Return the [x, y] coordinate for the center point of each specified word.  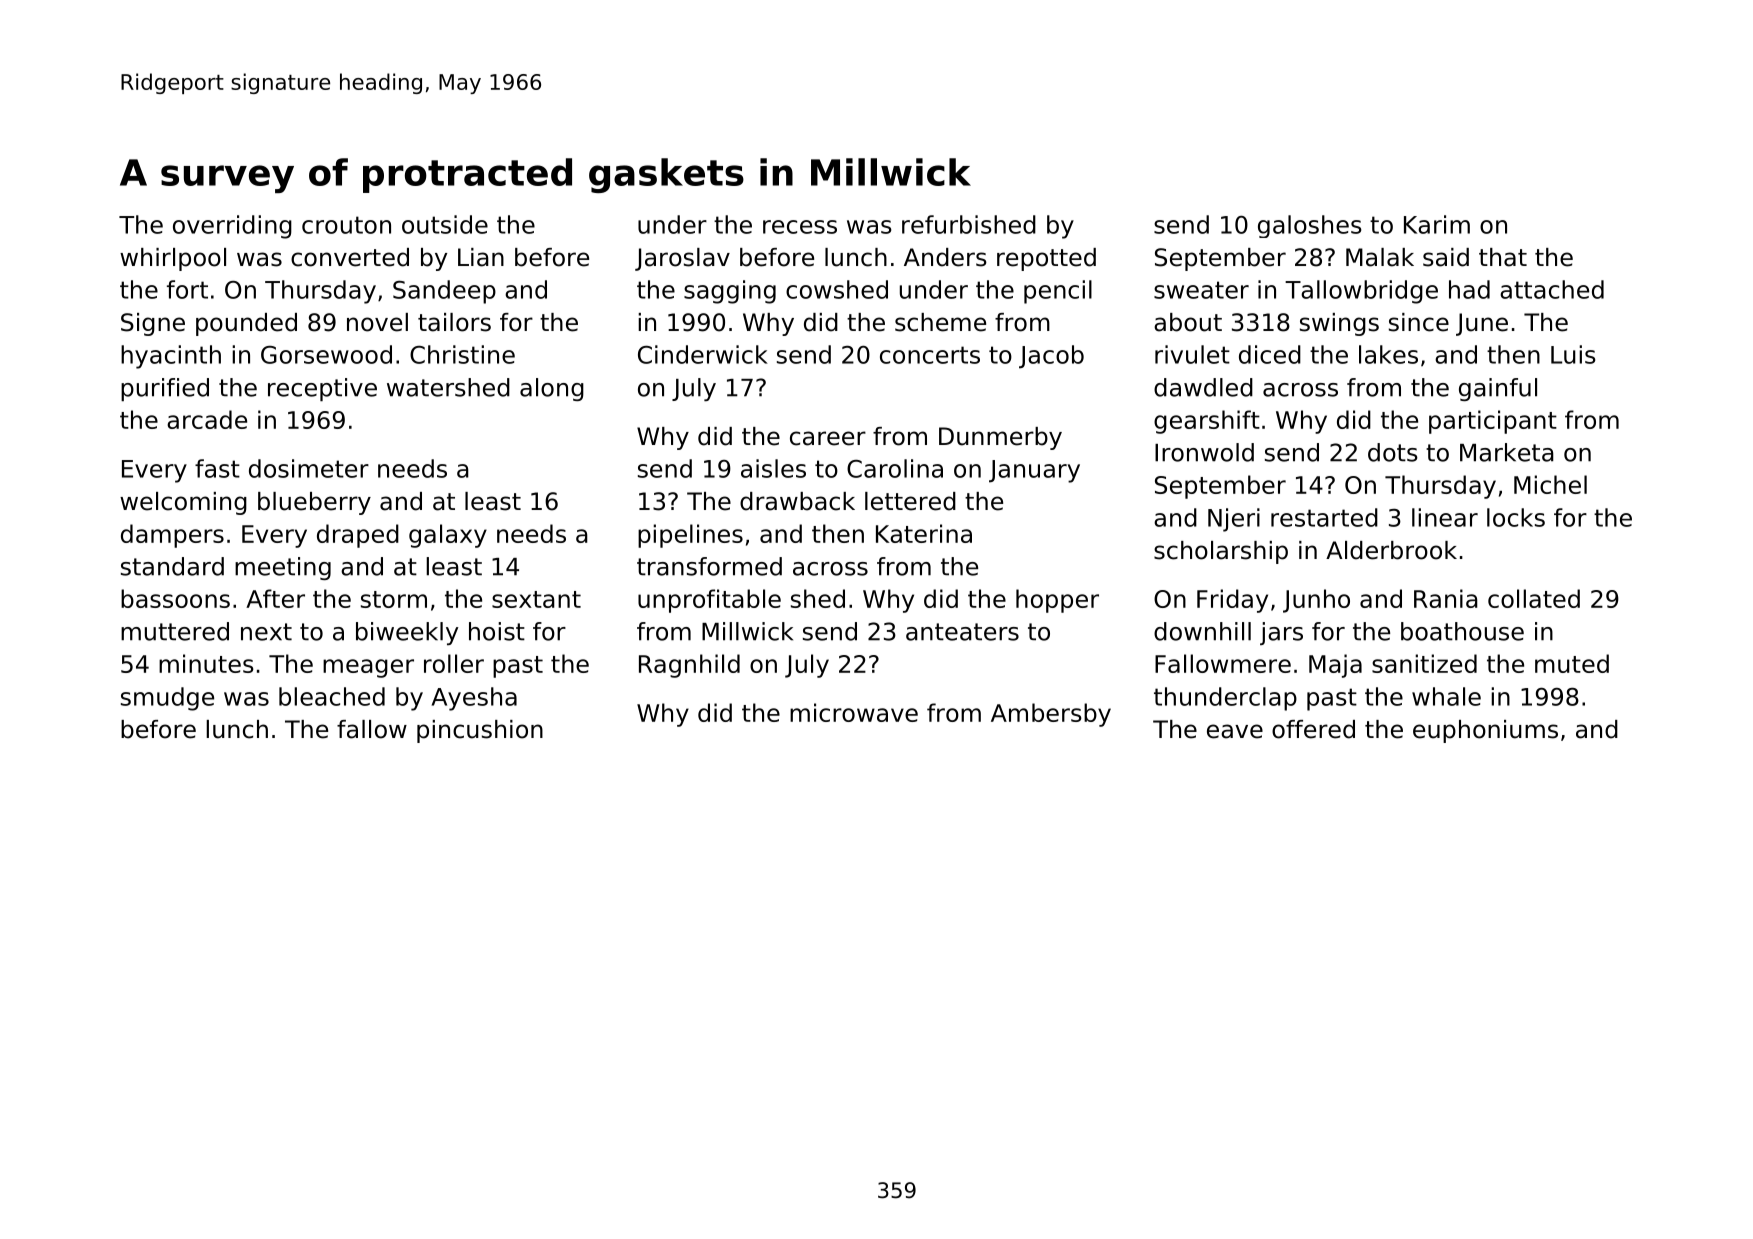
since [1419, 322]
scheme [940, 322]
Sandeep [444, 292]
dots [1393, 452]
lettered [910, 501]
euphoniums [1485, 731]
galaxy [448, 536]
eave [1235, 731]
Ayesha [474, 699]
